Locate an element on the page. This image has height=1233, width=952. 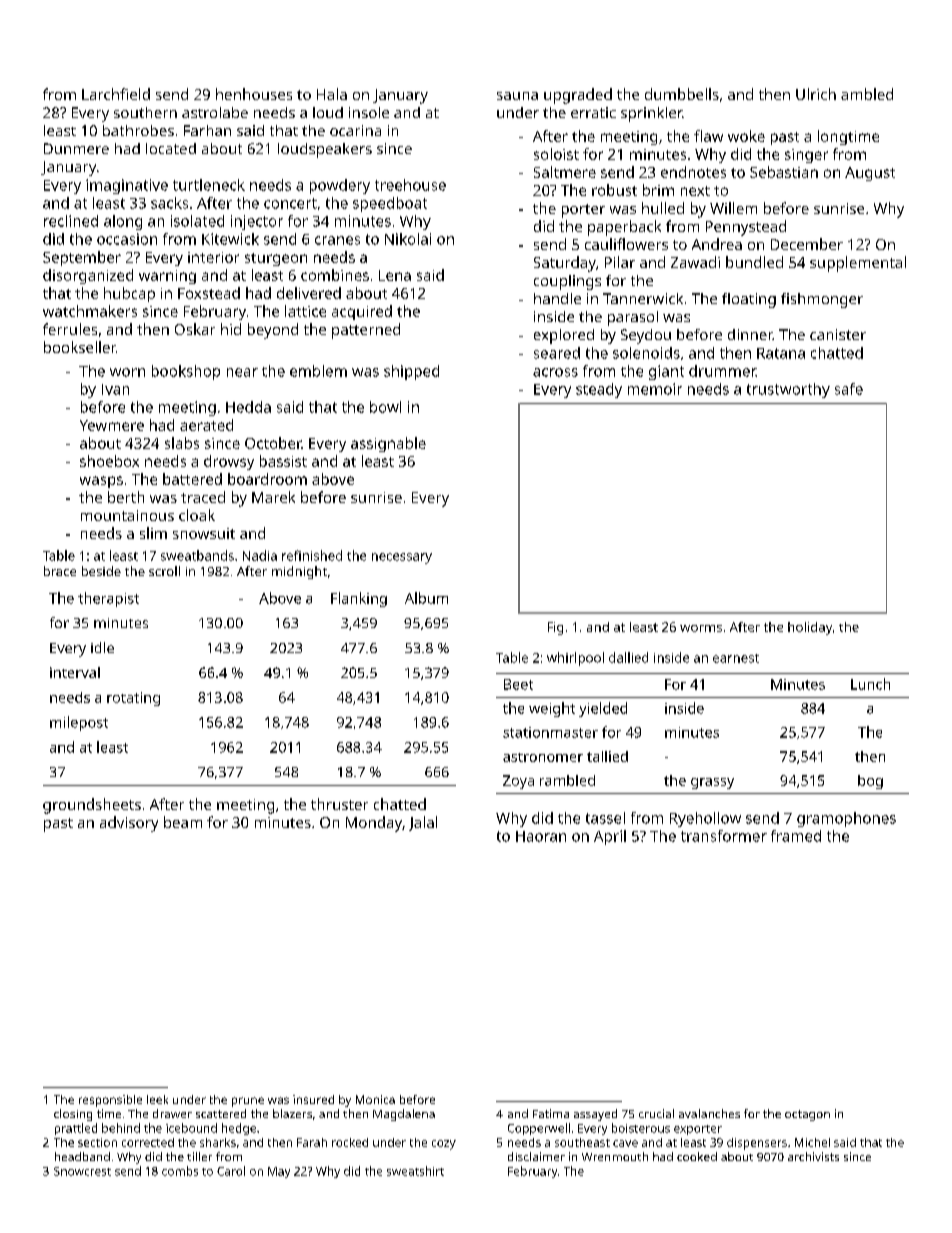
Flanking is located at coordinates (359, 599).
